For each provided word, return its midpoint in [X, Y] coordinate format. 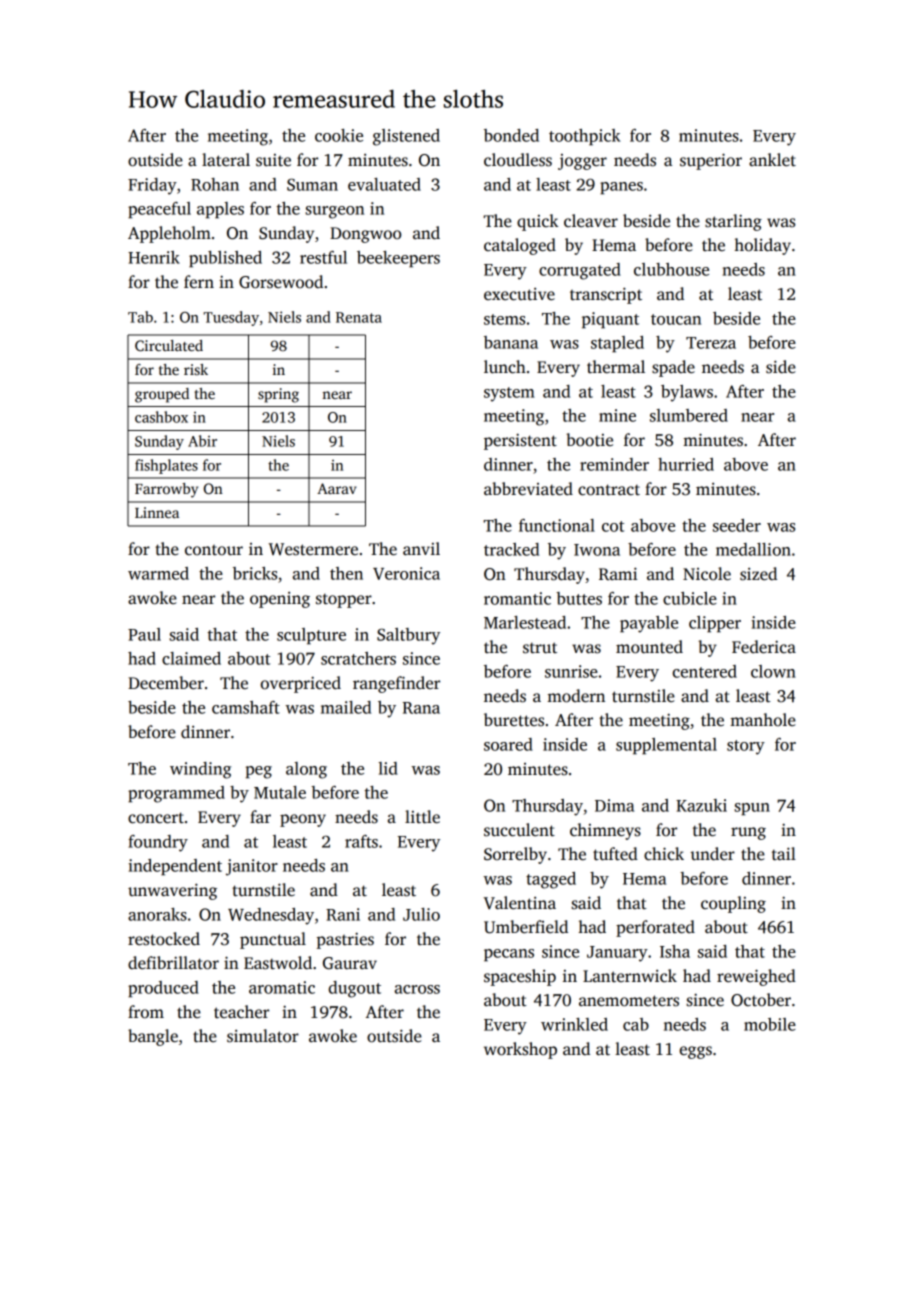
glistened [406, 137]
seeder [737, 525]
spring [278, 395]
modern [576, 696]
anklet [772, 160]
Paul [144, 634]
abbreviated [528, 489]
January [617, 954]
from [146, 1012]
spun [752, 809]
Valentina [520, 903]
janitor [252, 867]
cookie [339, 135]
